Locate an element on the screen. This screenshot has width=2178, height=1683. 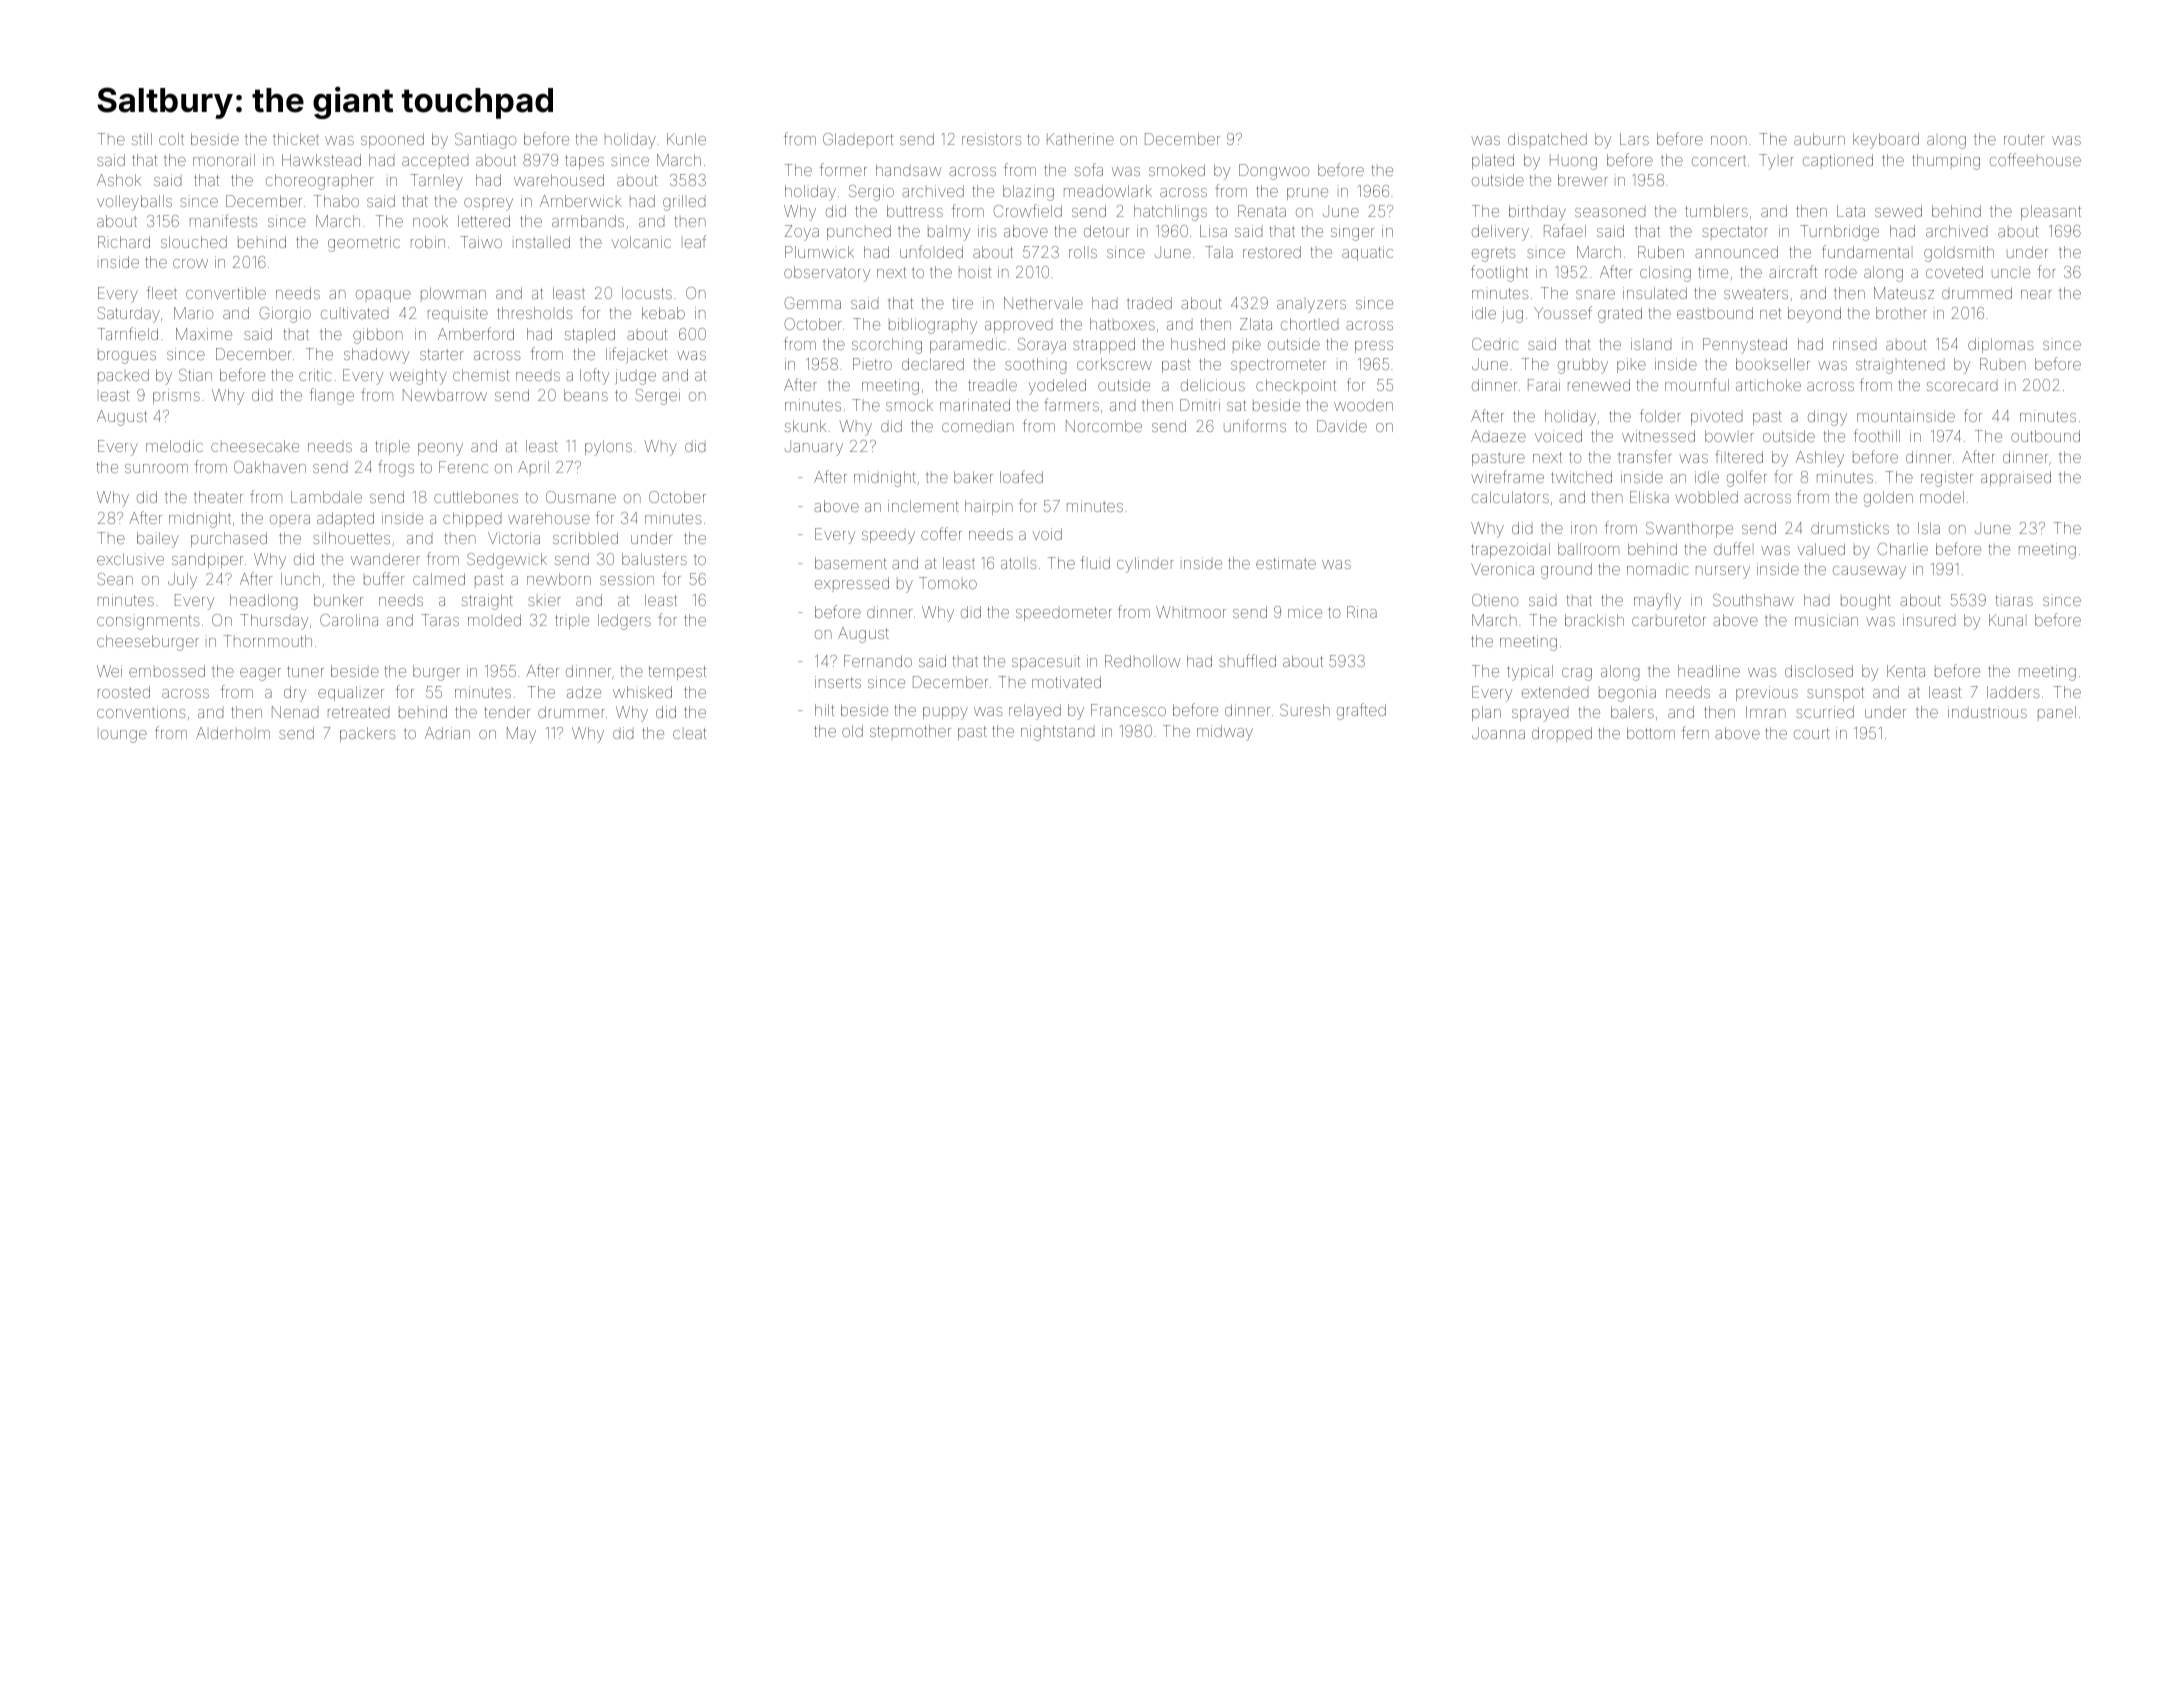
singer is located at coordinates (1352, 233).
